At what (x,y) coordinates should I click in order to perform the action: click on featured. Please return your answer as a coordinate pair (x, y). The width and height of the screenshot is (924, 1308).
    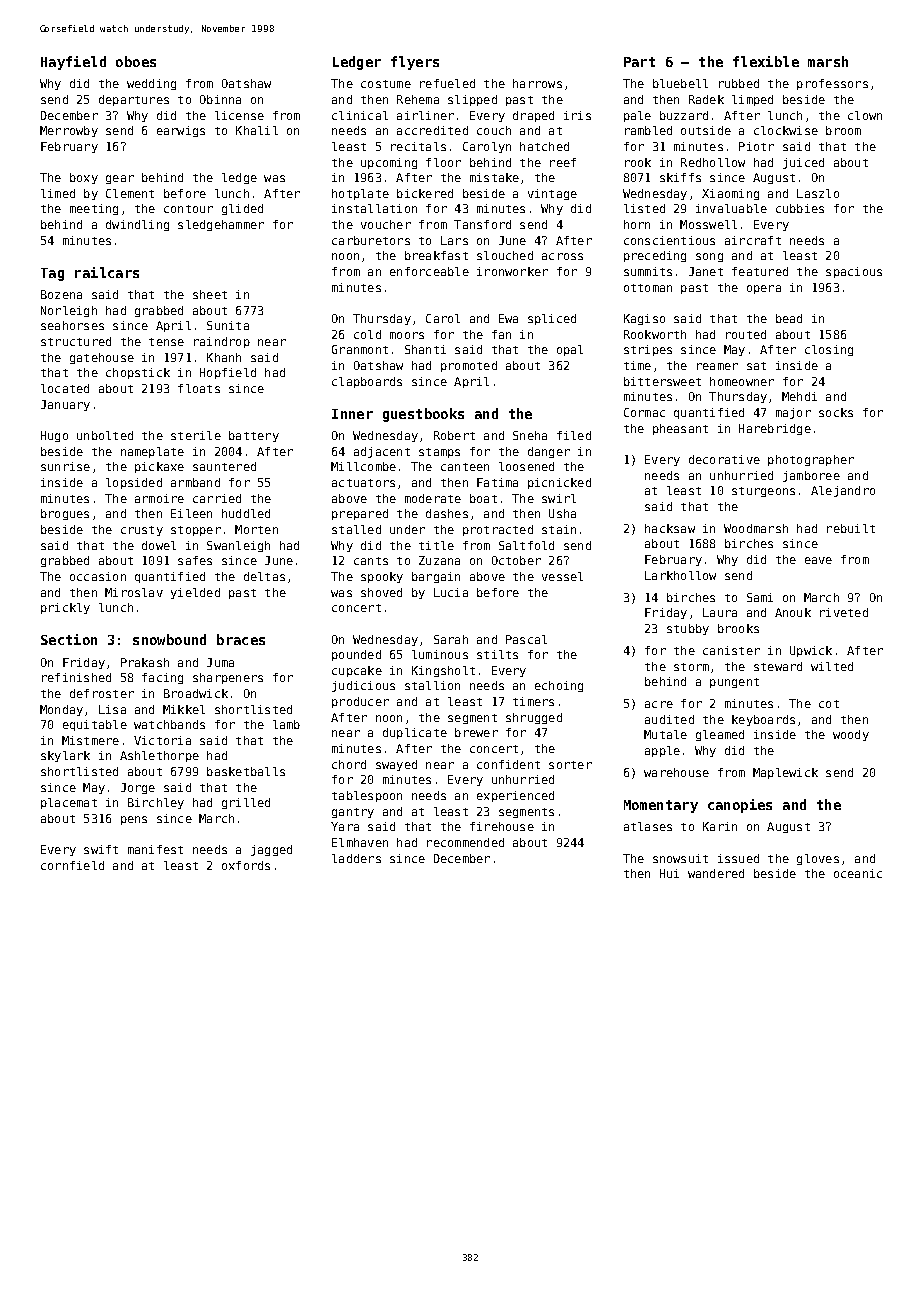
    Looking at the image, I should click on (760, 271).
